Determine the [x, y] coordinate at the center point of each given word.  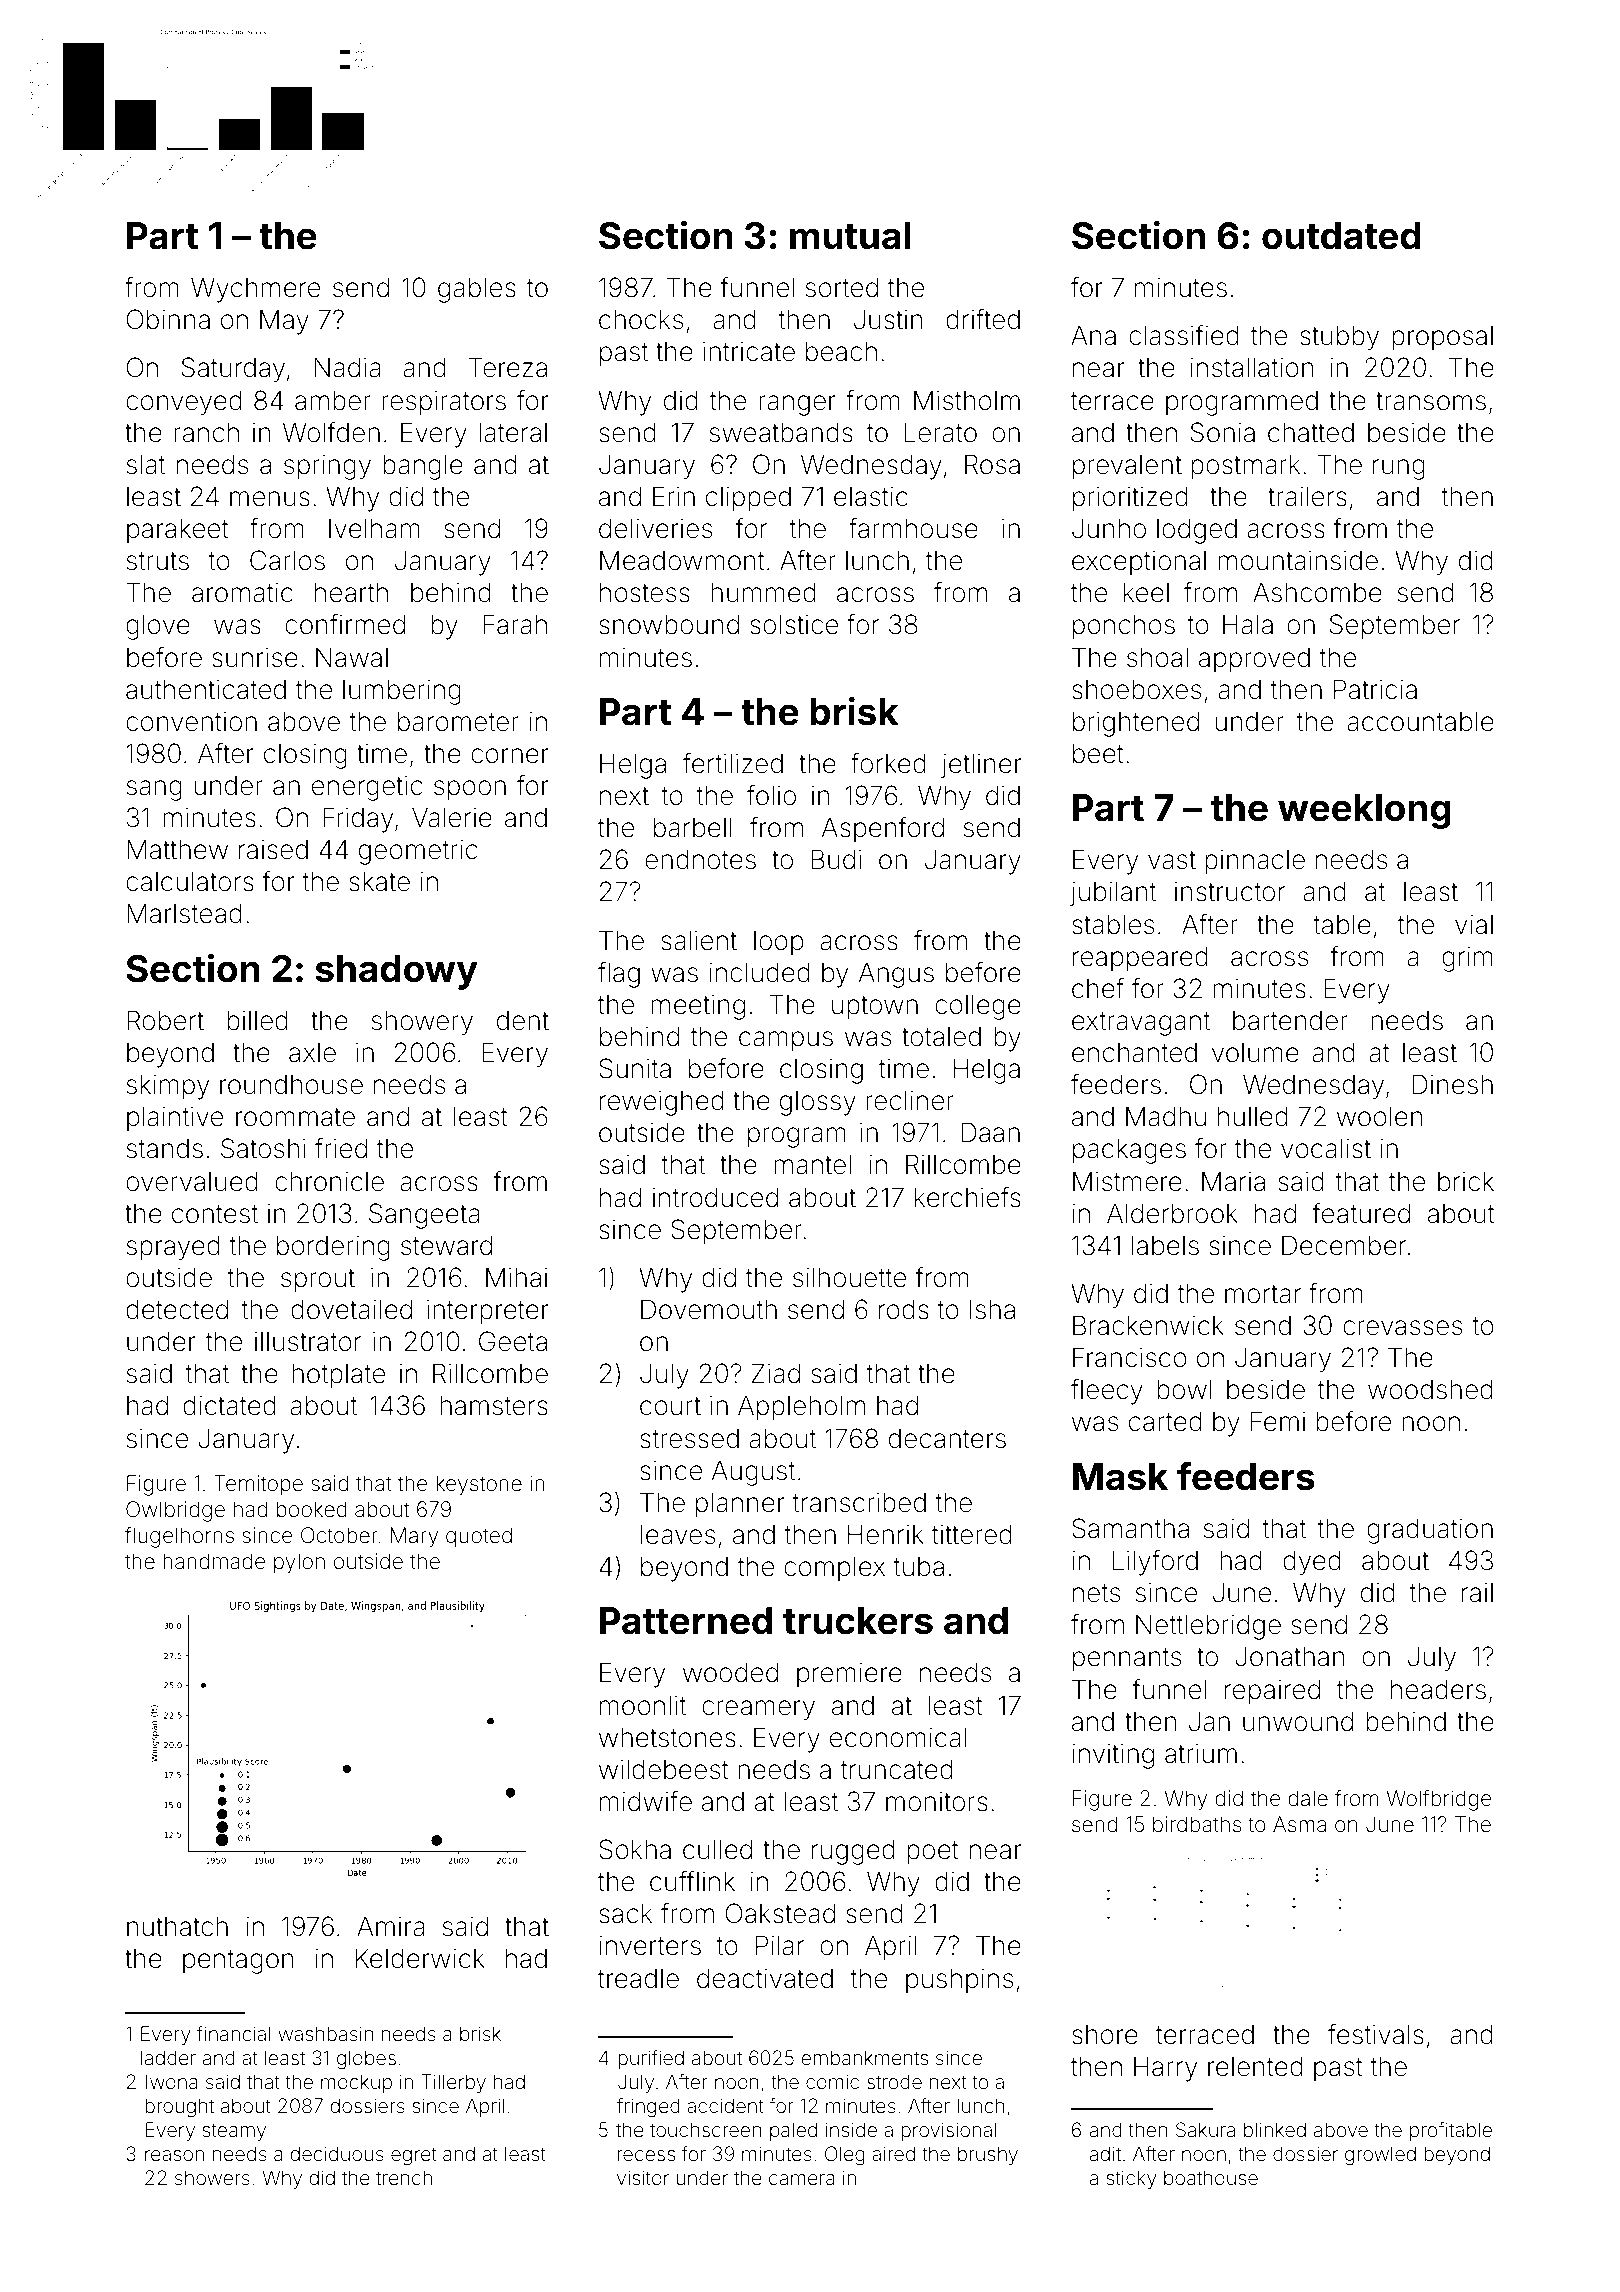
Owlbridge [175, 1511]
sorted [842, 287]
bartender [1290, 1021]
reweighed [662, 1103]
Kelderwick [420, 1958]
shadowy [397, 972]
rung [1399, 469]
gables [477, 290]
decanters [947, 1439]
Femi [1278, 1421]
